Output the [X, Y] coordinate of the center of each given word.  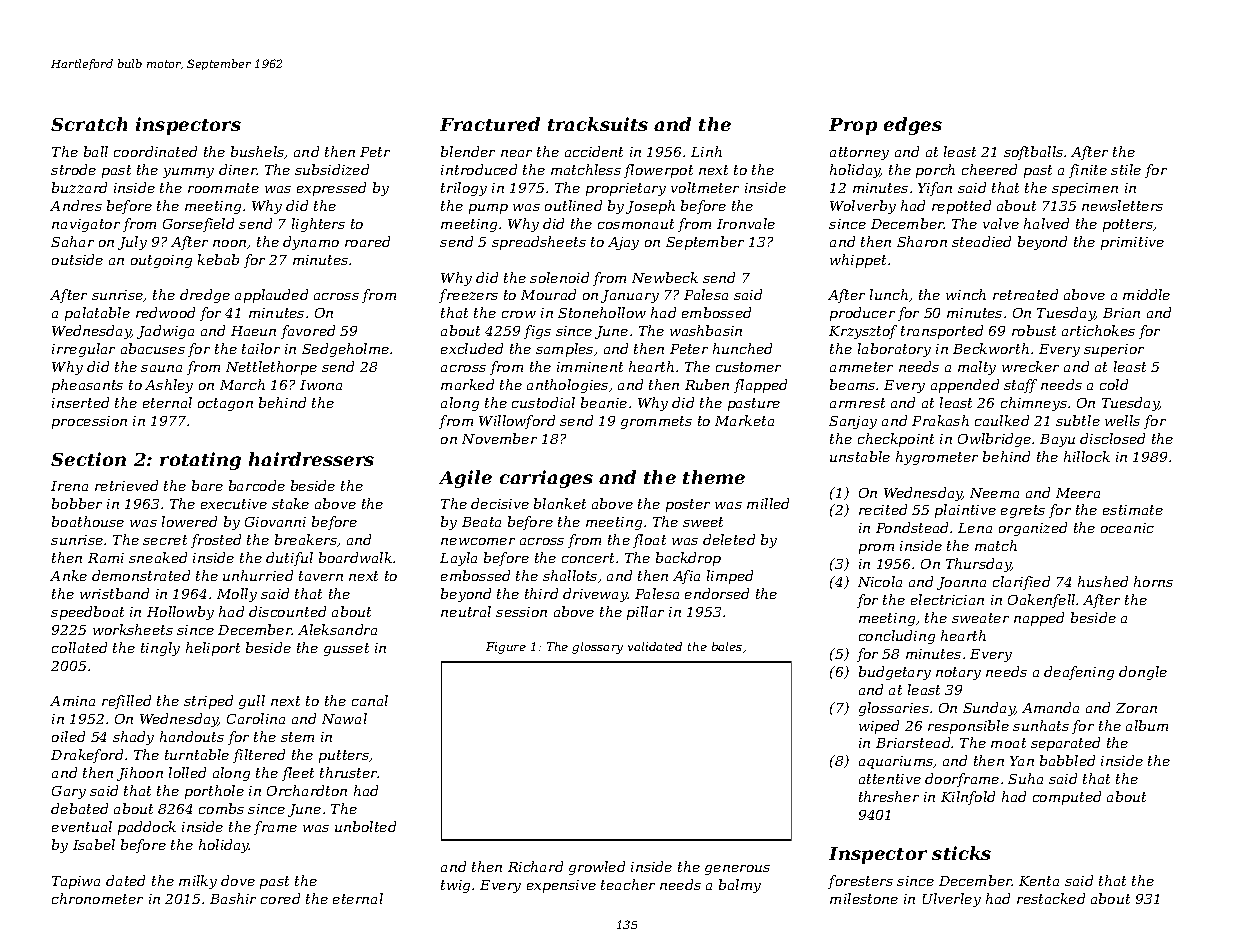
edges [913, 126]
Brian [1121, 313]
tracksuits [598, 124]
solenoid [559, 277]
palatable [97, 314]
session [521, 612]
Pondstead [912, 527]
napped [1039, 619]
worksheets [133, 629]
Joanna [961, 583]
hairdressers [311, 459]
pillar [645, 613]
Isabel [94, 844]
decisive [500, 503]
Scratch [89, 124]
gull [252, 702]
